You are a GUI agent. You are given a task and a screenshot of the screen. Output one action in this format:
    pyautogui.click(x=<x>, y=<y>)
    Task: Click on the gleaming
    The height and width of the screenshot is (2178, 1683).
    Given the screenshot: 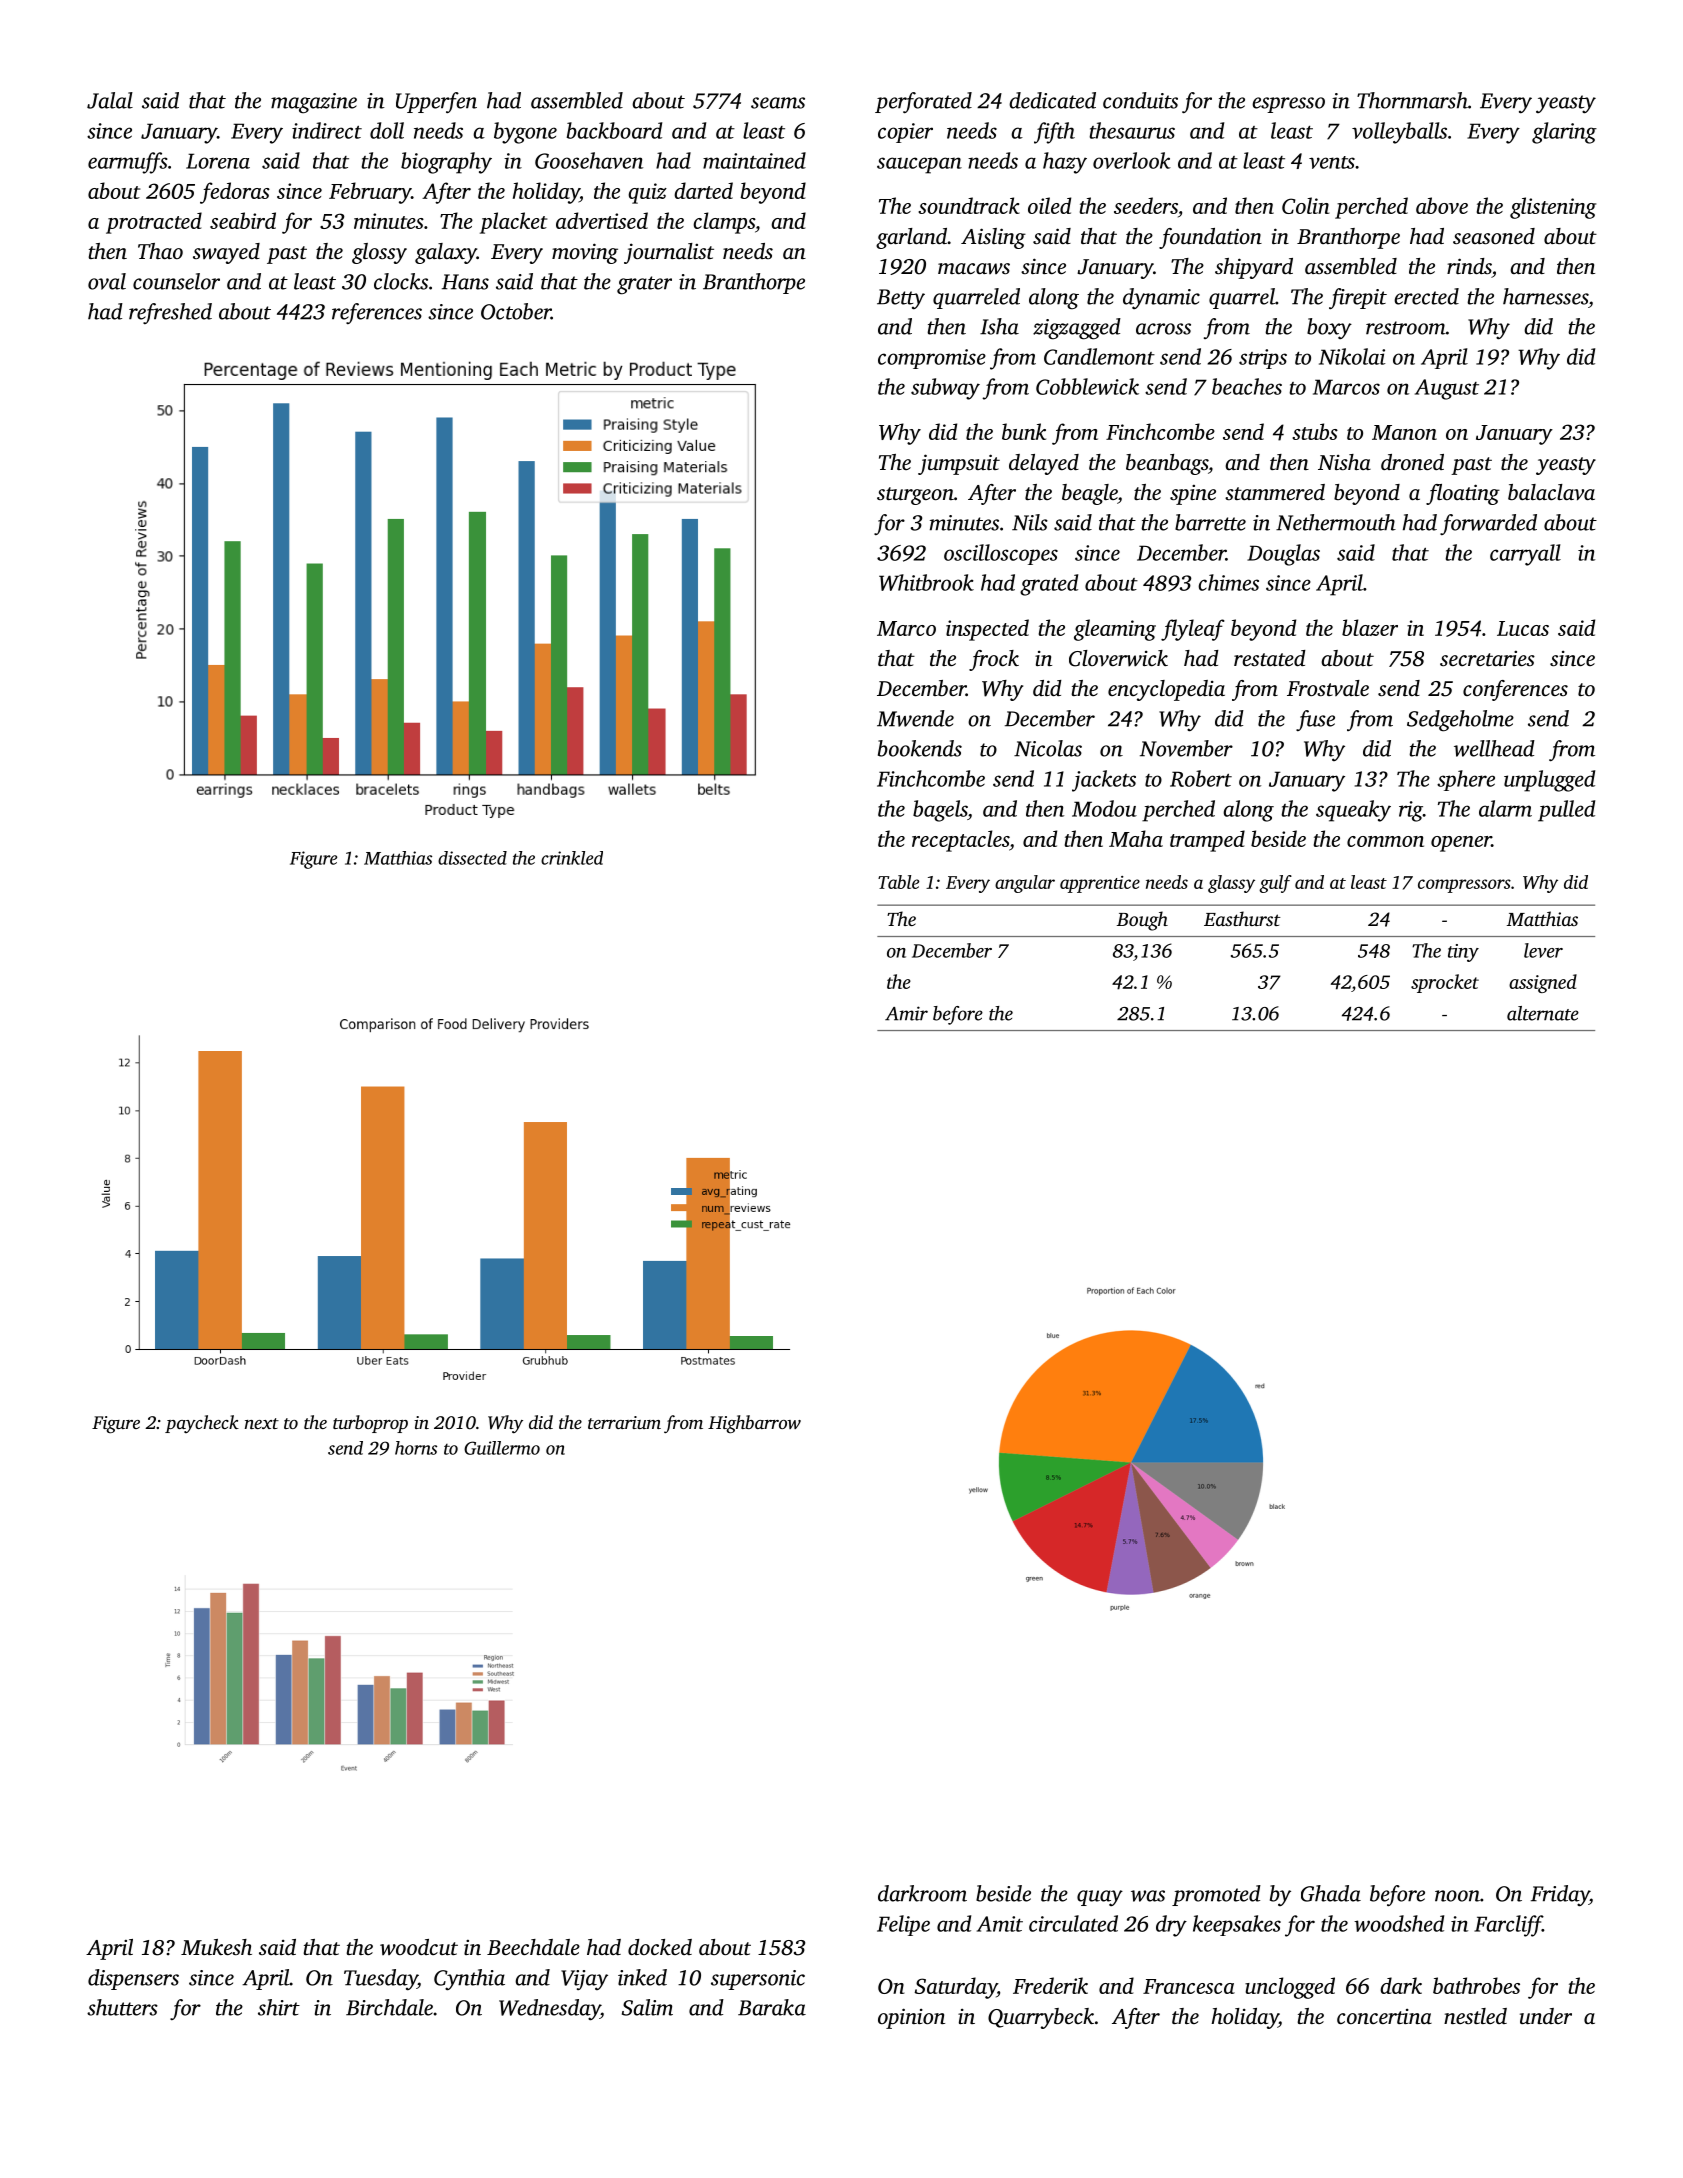 What is the action you would take?
    pyautogui.click(x=1115, y=630)
